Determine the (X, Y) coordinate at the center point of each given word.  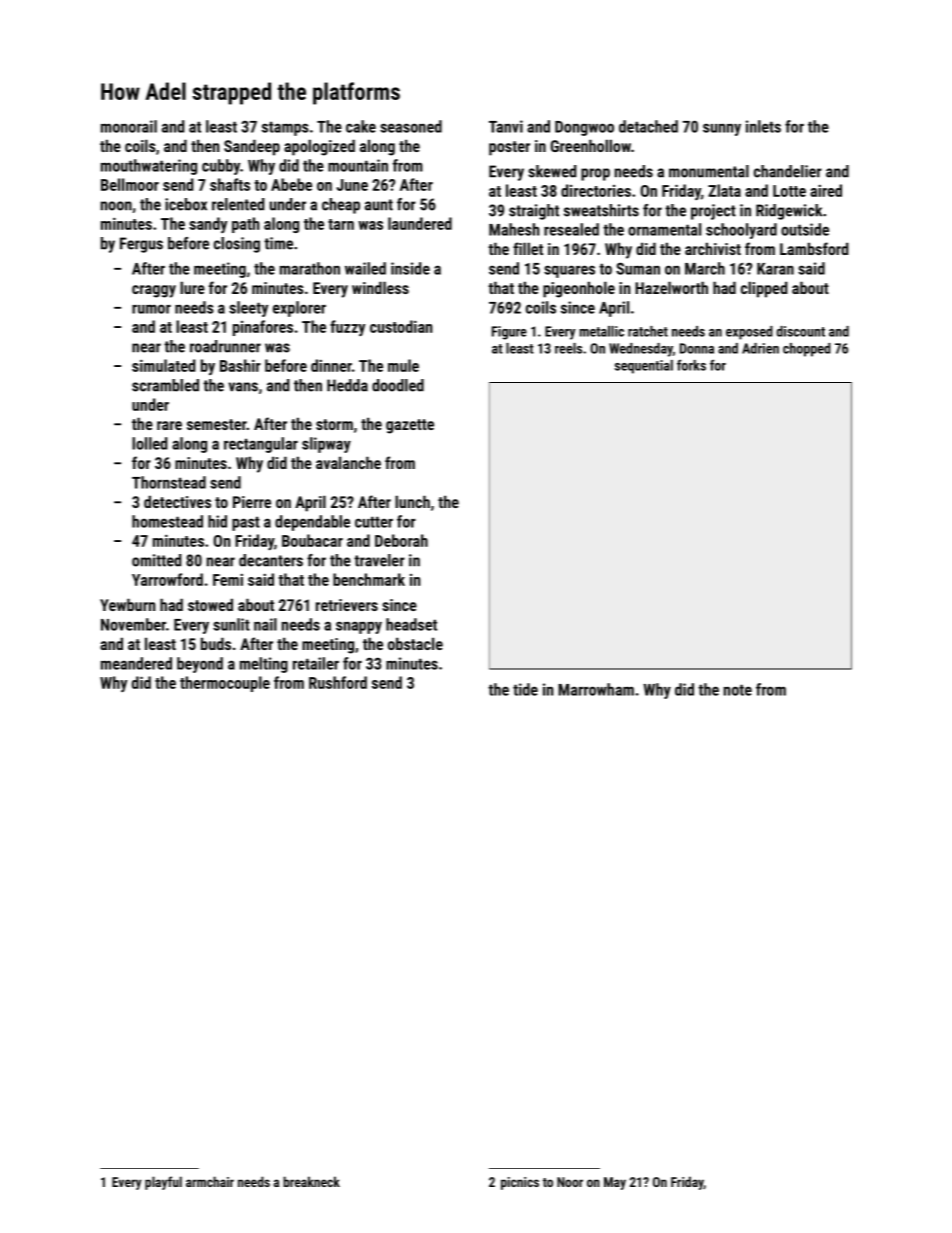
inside (410, 268)
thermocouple (225, 684)
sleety (248, 309)
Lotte (789, 191)
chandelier (788, 171)
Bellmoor (130, 184)
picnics (520, 1183)
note (738, 690)
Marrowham (596, 689)
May (615, 1183)
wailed (365, 268)
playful (163, 1183)
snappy (359, 627)
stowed (210, 604)
